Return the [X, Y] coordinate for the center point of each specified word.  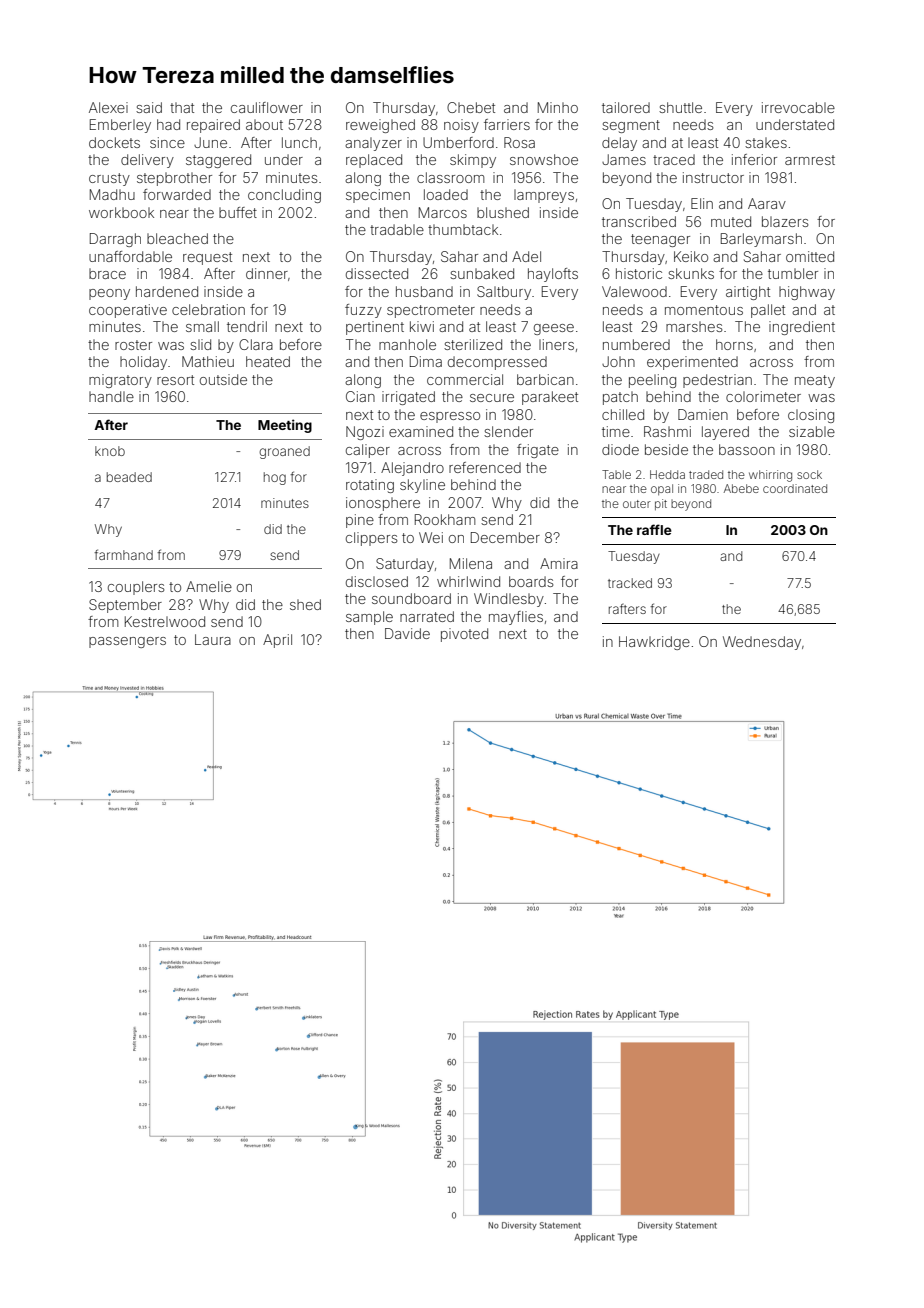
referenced [485, 467]
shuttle [680, 107]
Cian [360, 396]
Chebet [471, 107]
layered [725, 433]
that [182, 107]
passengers [127, 642]
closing [811, 416]
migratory [120, 381]
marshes [694, 326]
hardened [167, 291]
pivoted [464, 635]
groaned [284, 452]
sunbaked [482, 273]
